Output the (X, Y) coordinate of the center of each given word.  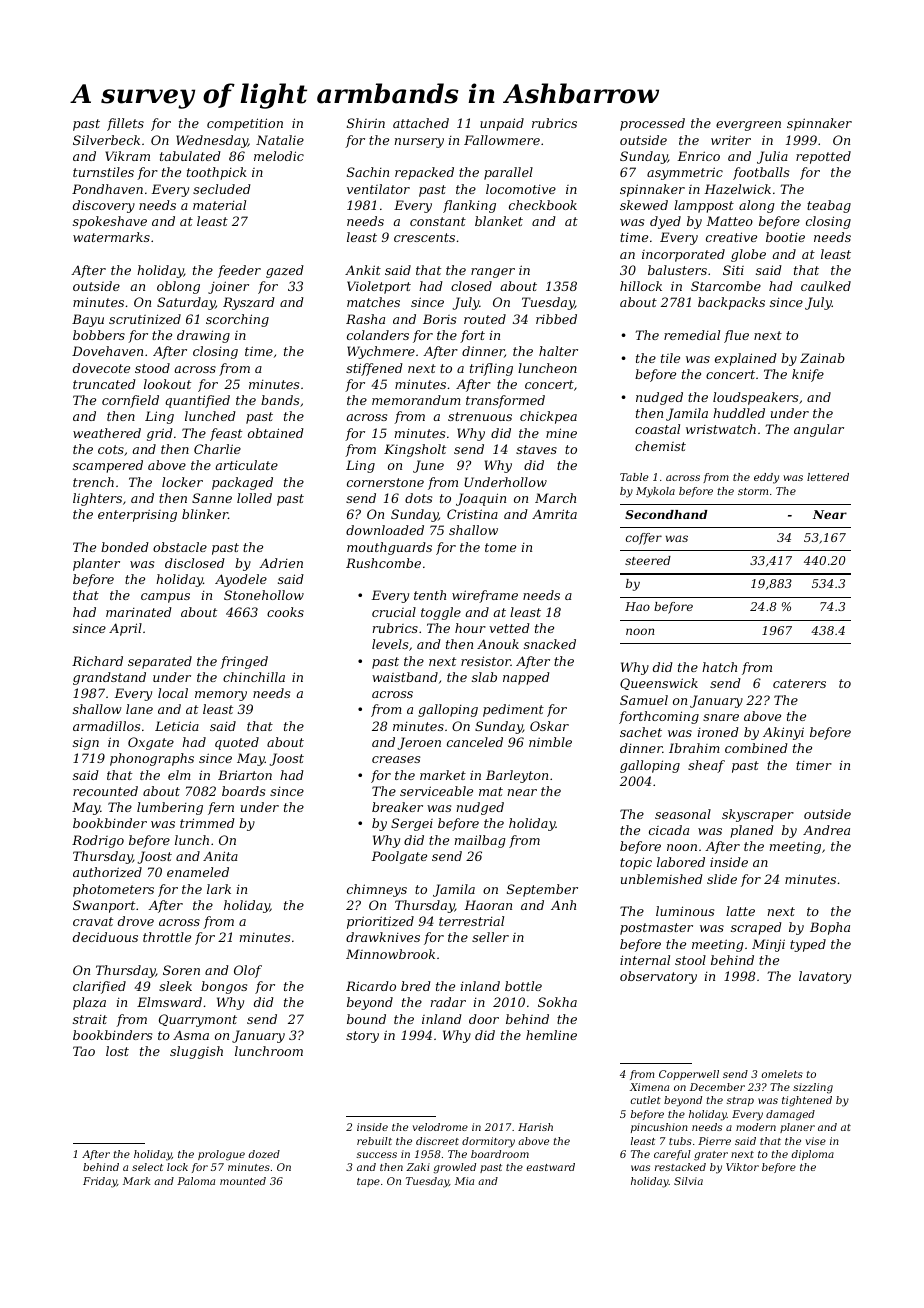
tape (368, 1182)
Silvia (688, 1181)
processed (652, 124)
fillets (125, 124)
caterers (799, 683)
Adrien (281, 563)
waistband (405, 677)
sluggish (196, 1052)
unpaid (502, 124)
